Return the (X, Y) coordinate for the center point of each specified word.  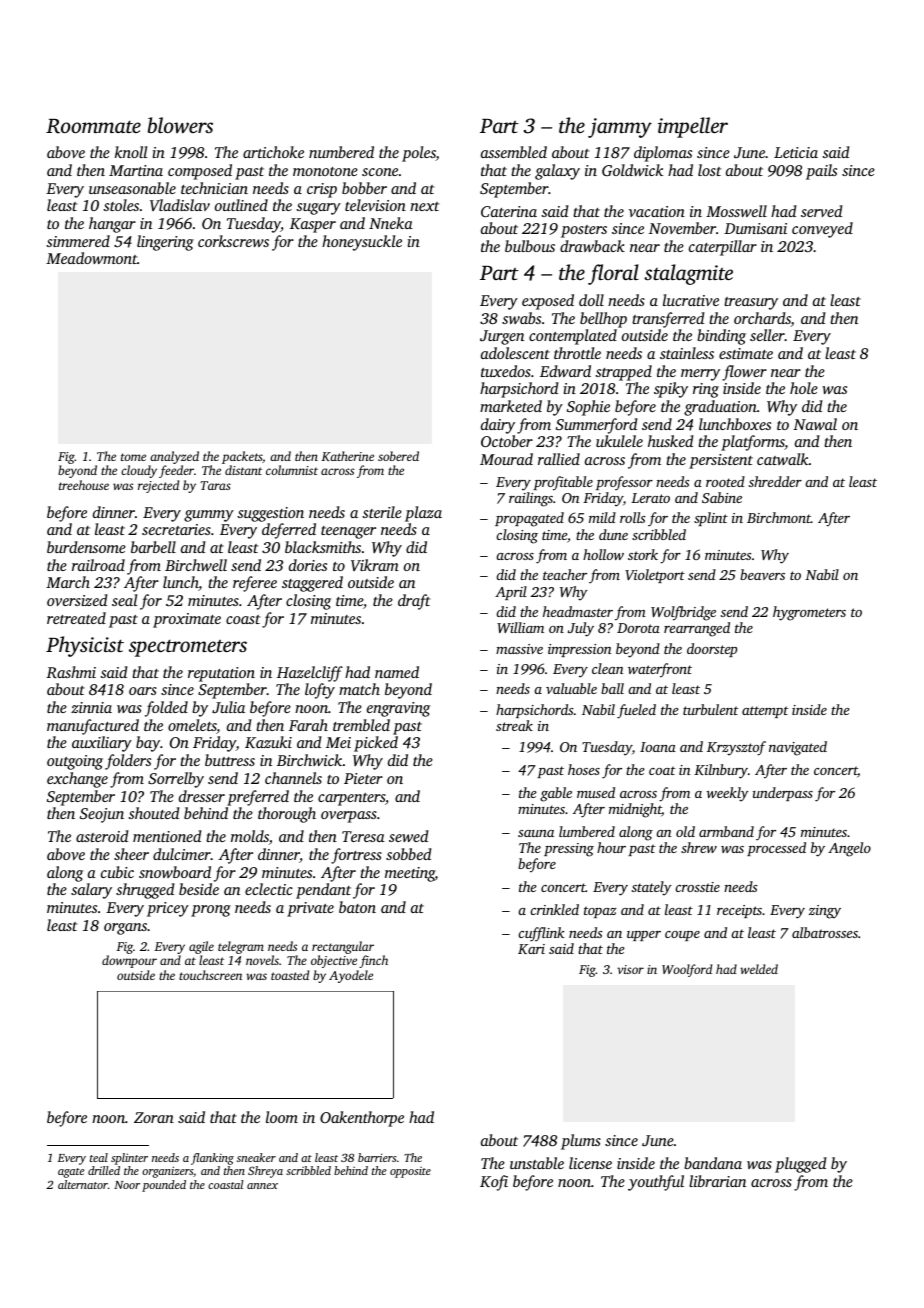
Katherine (347, 456)
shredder (775, 481)
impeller (693, 127)
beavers (762, 574)
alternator (83, 1184)
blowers (180, 125)
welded (759, 969)
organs (125, 929)
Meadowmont (91, 258)
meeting (410, 874)
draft (414, 602)
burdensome (86, 547)
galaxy (557, 172)
